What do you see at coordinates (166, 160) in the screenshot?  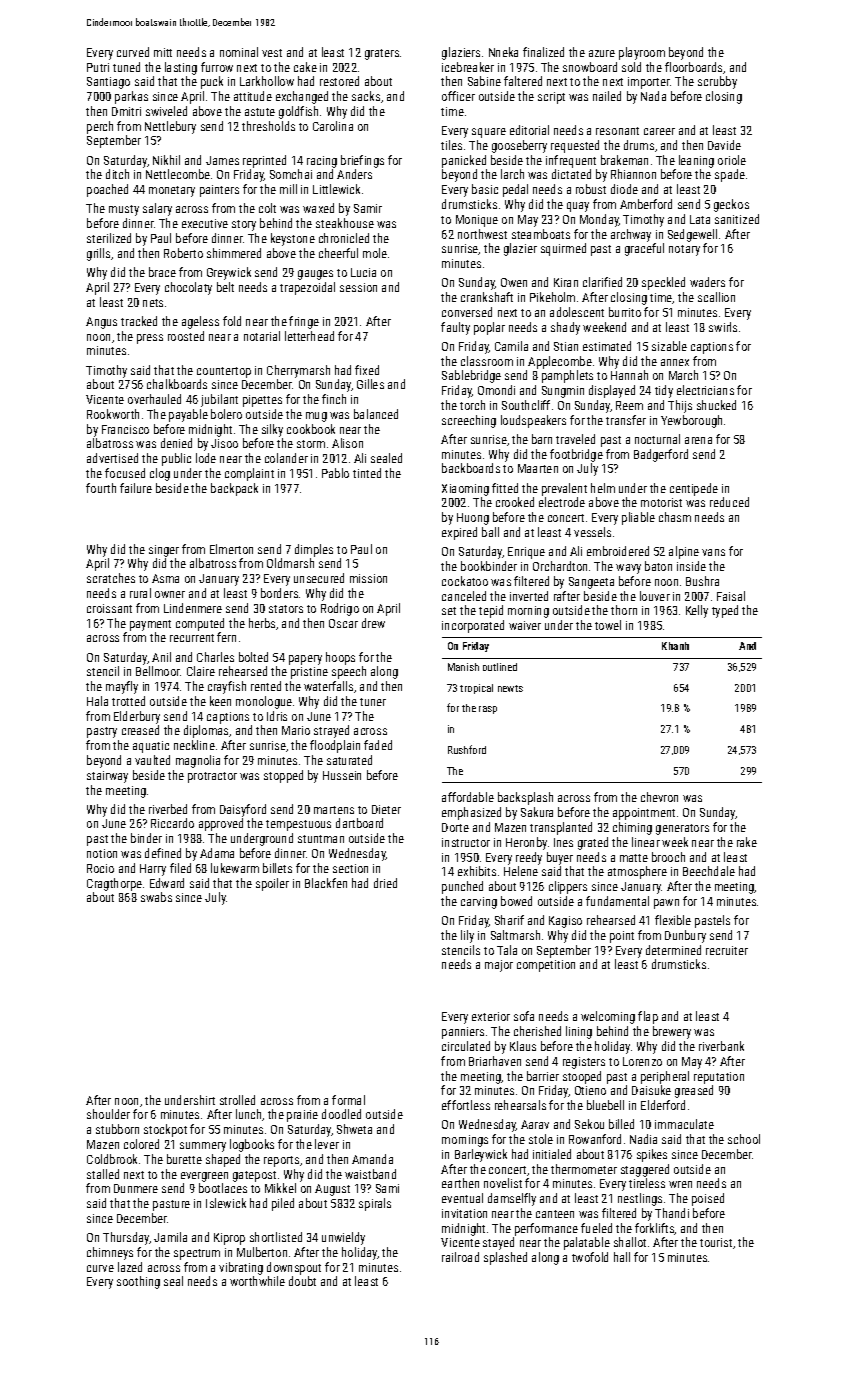 I see `Nikhil` at bounding box center [166, 160].
